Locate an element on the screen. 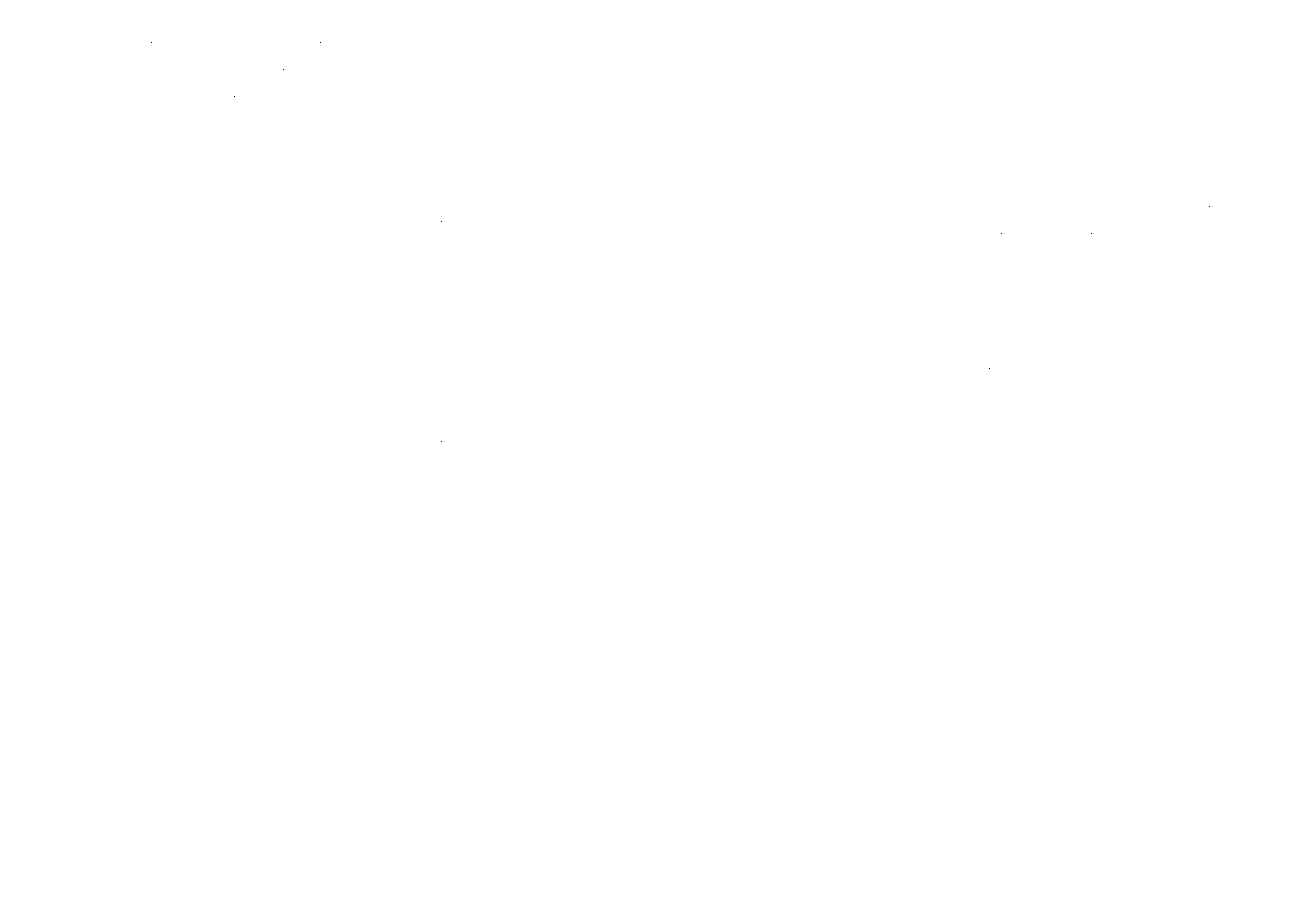  bookends is located at coordinates (491, 344).
